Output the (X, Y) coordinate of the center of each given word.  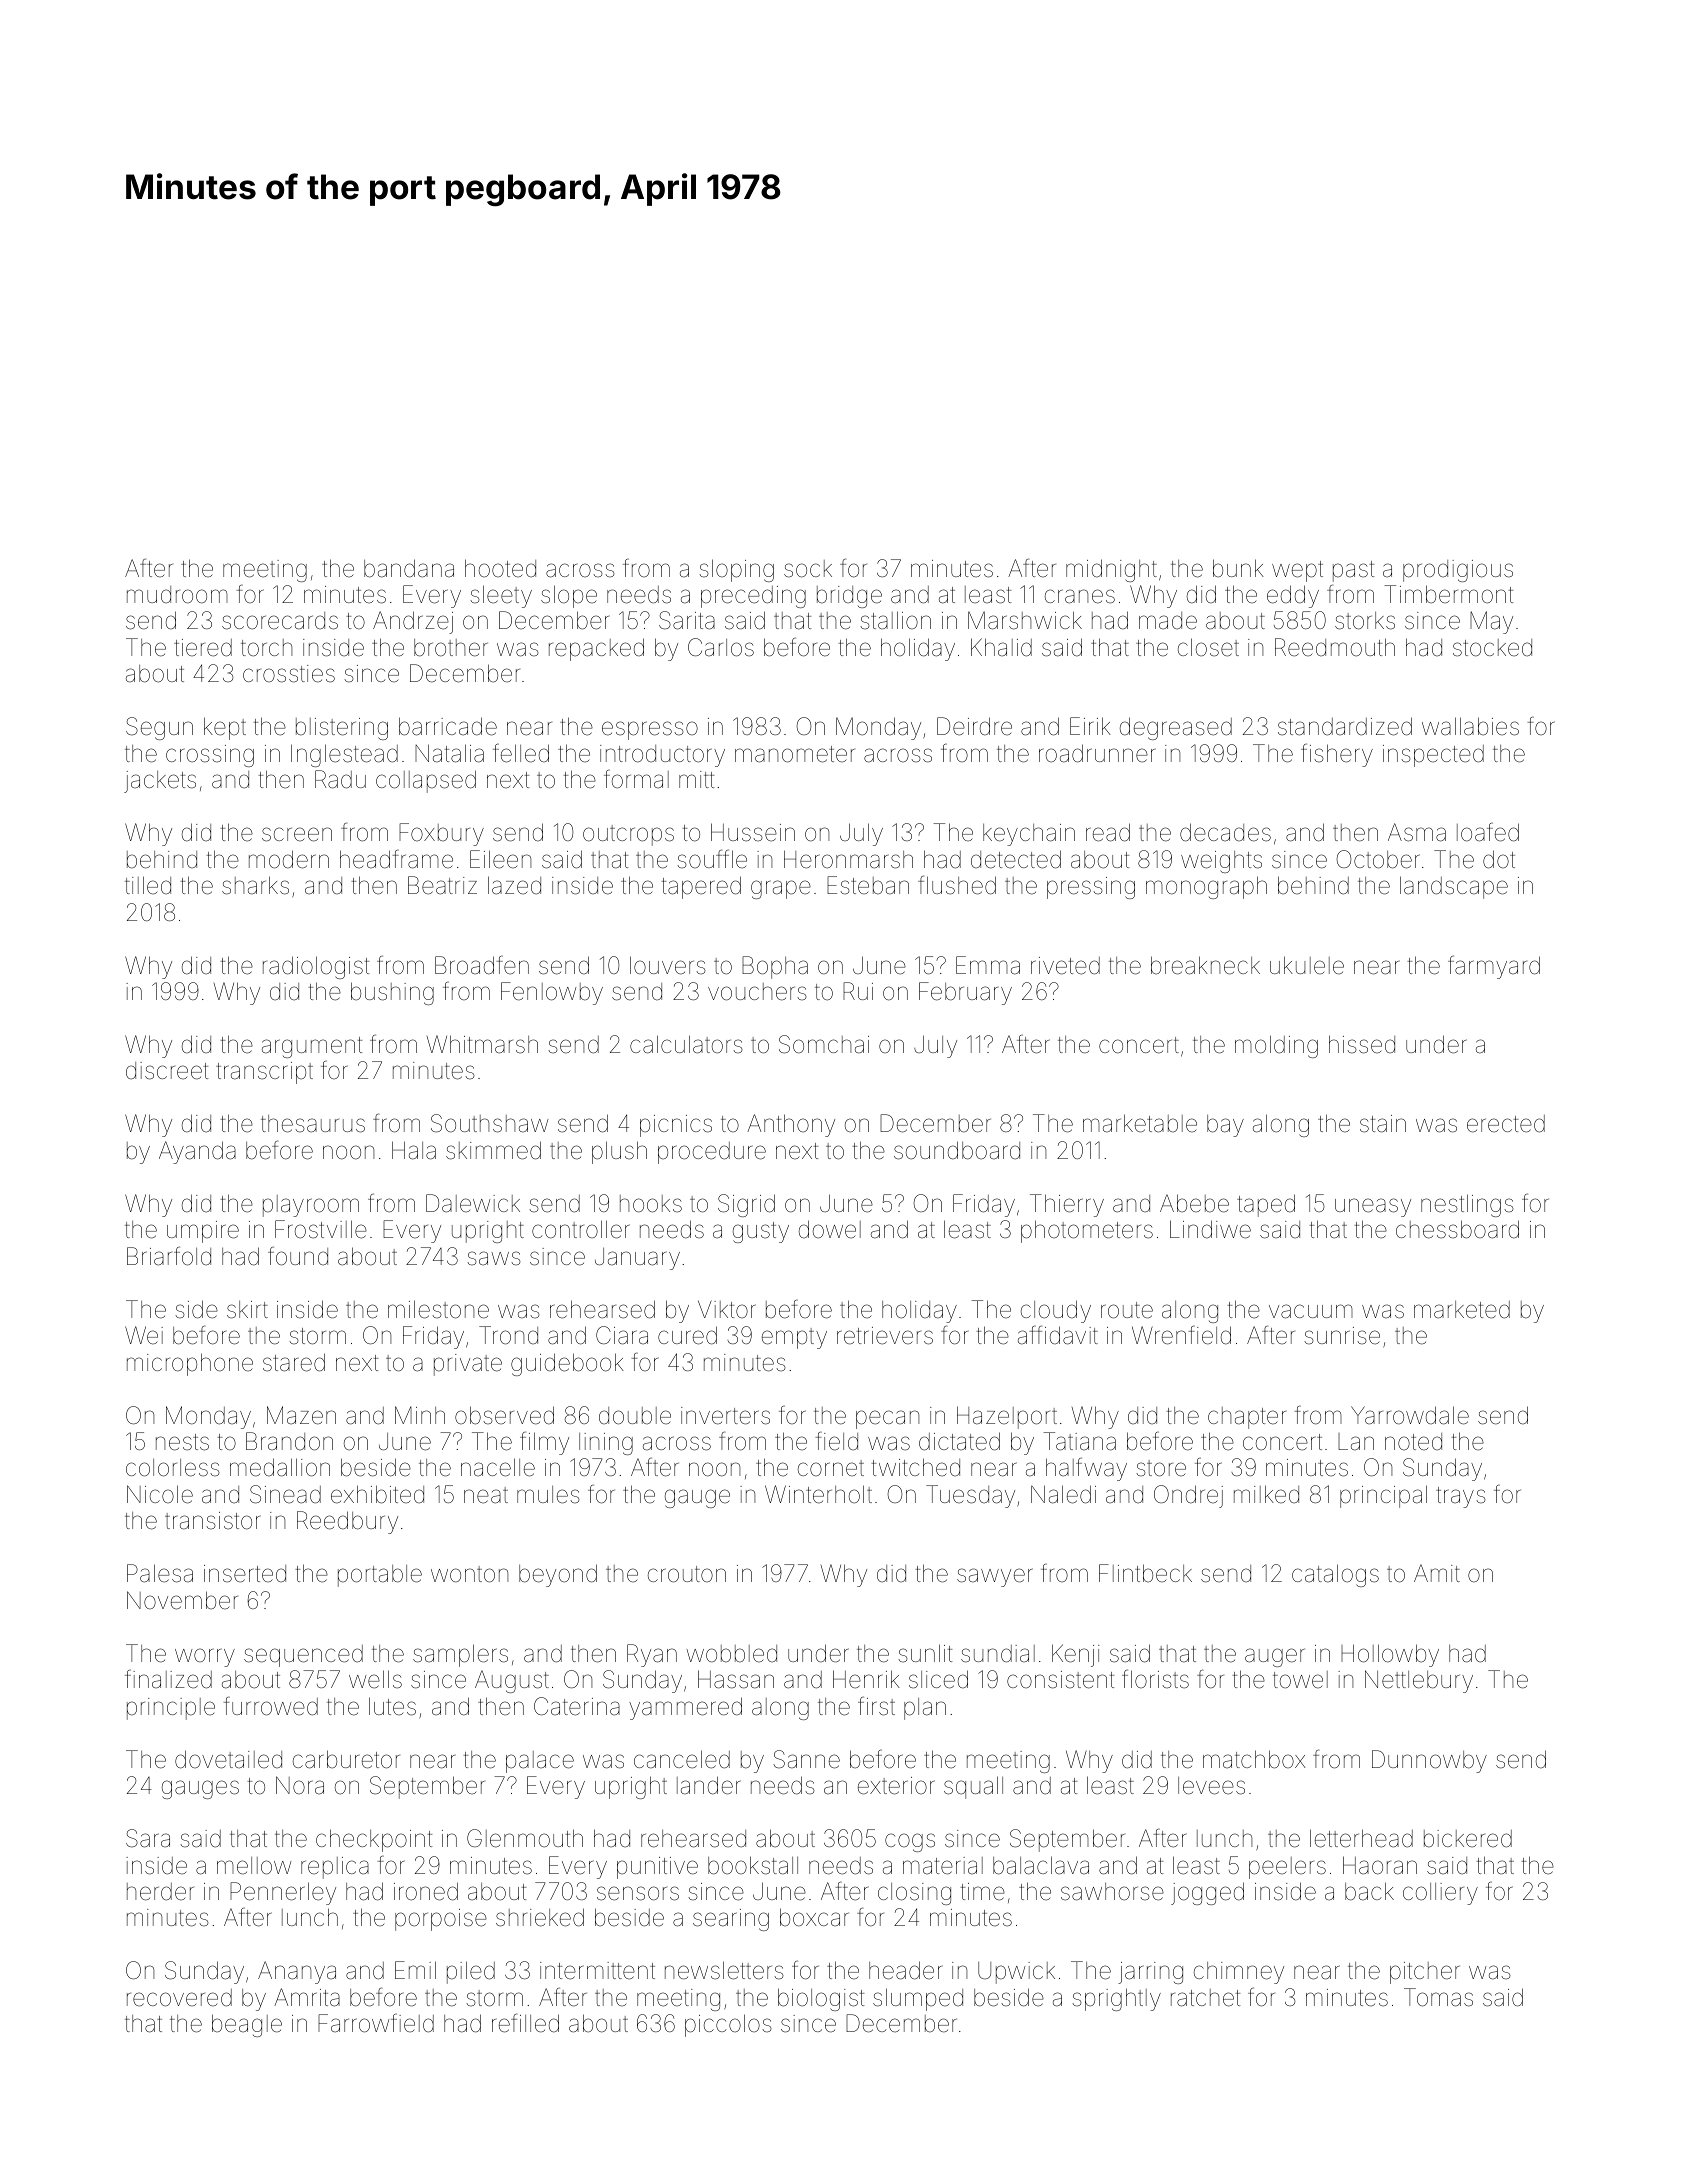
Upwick (1016, 1973)
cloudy (1056, 1311)
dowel (830, 1229)
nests (182, 1442)
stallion (895, 620)
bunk (1238, 568)
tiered (203, 648)
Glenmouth (525, 1838)
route (1127, 1310)
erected (1506, 1124)
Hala (414, 1150)
